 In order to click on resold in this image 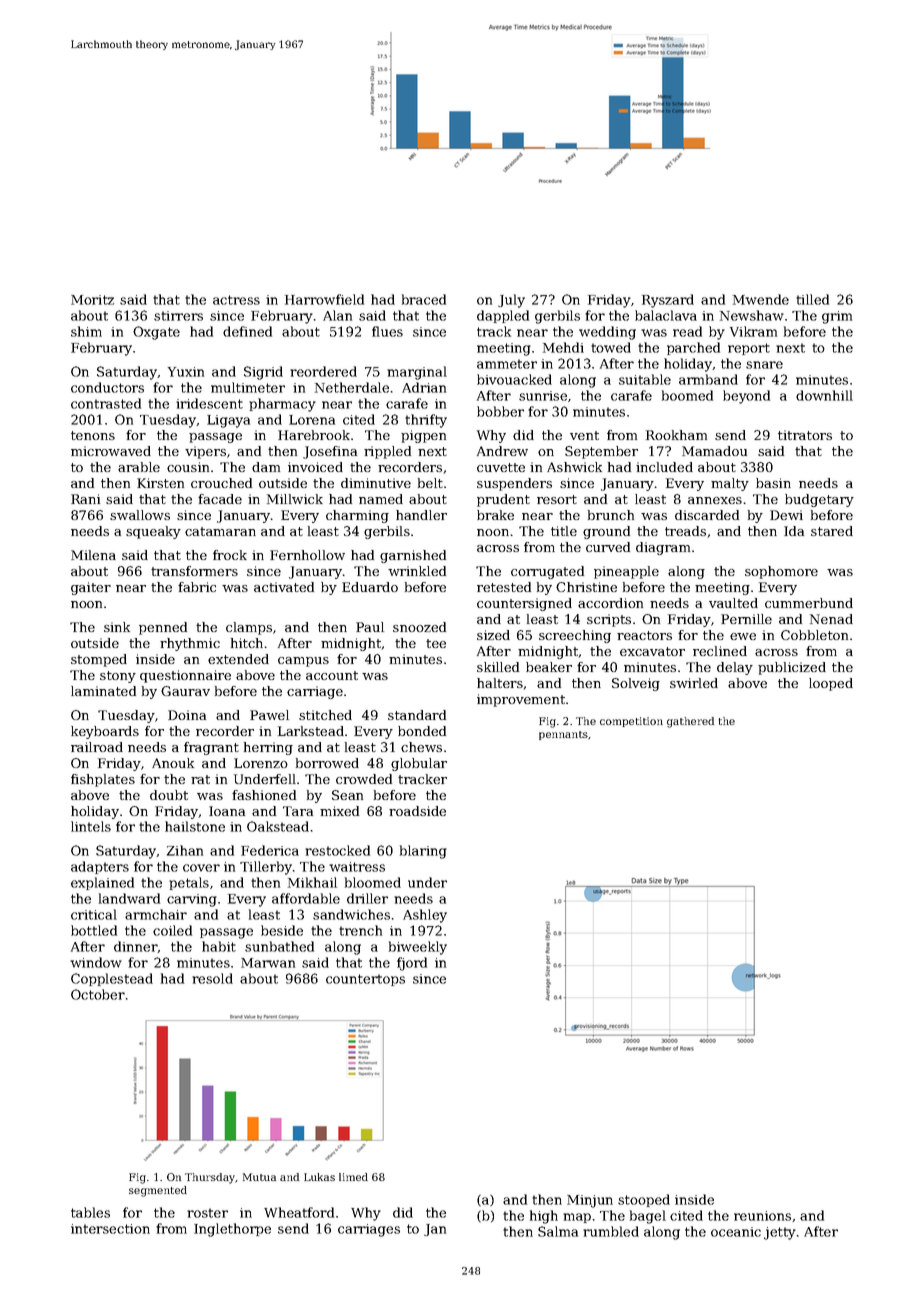, I will do `click(212, 978)`.
